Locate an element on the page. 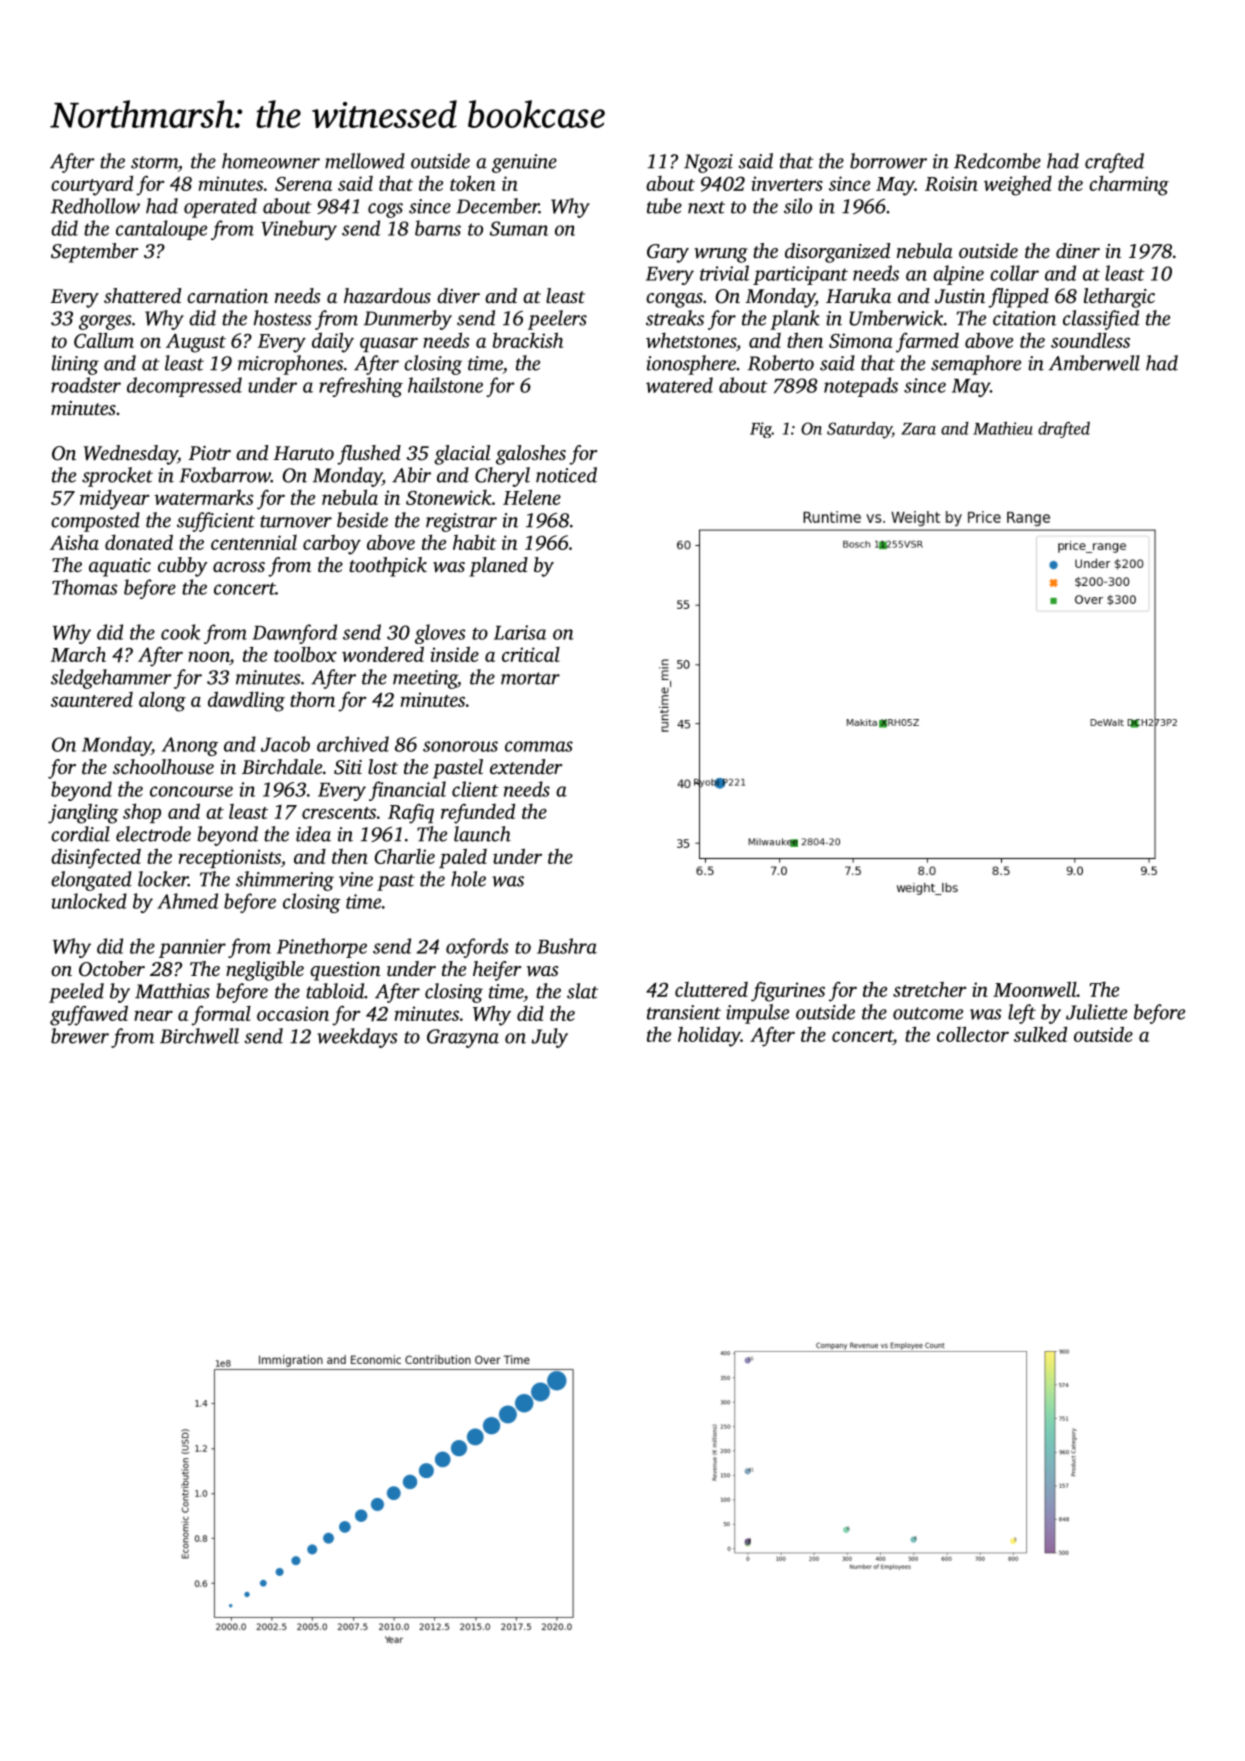  courtyard is located at coordinates (92, 185).
